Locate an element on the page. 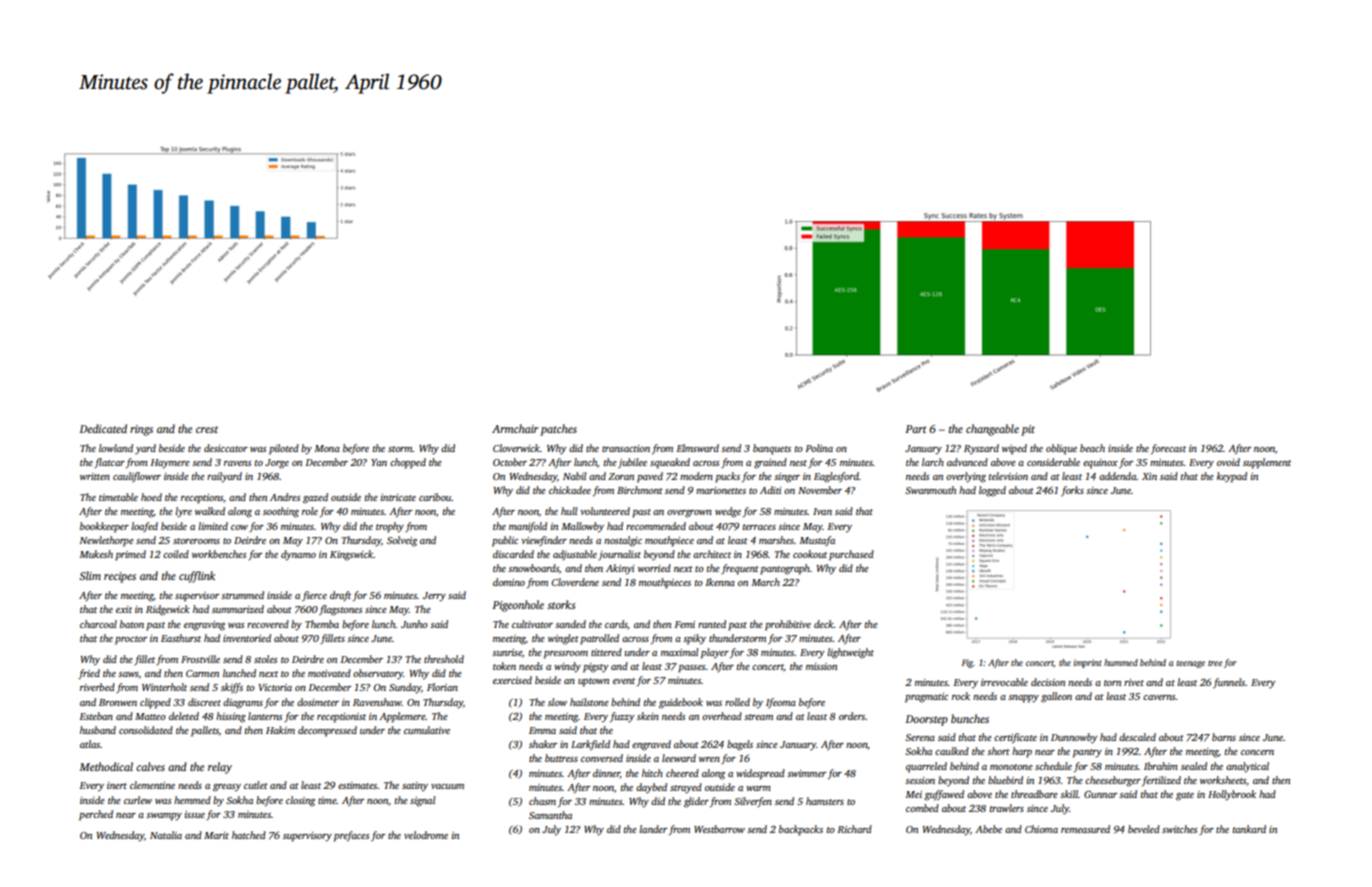  pucks is located at coordinates (727, 477).
